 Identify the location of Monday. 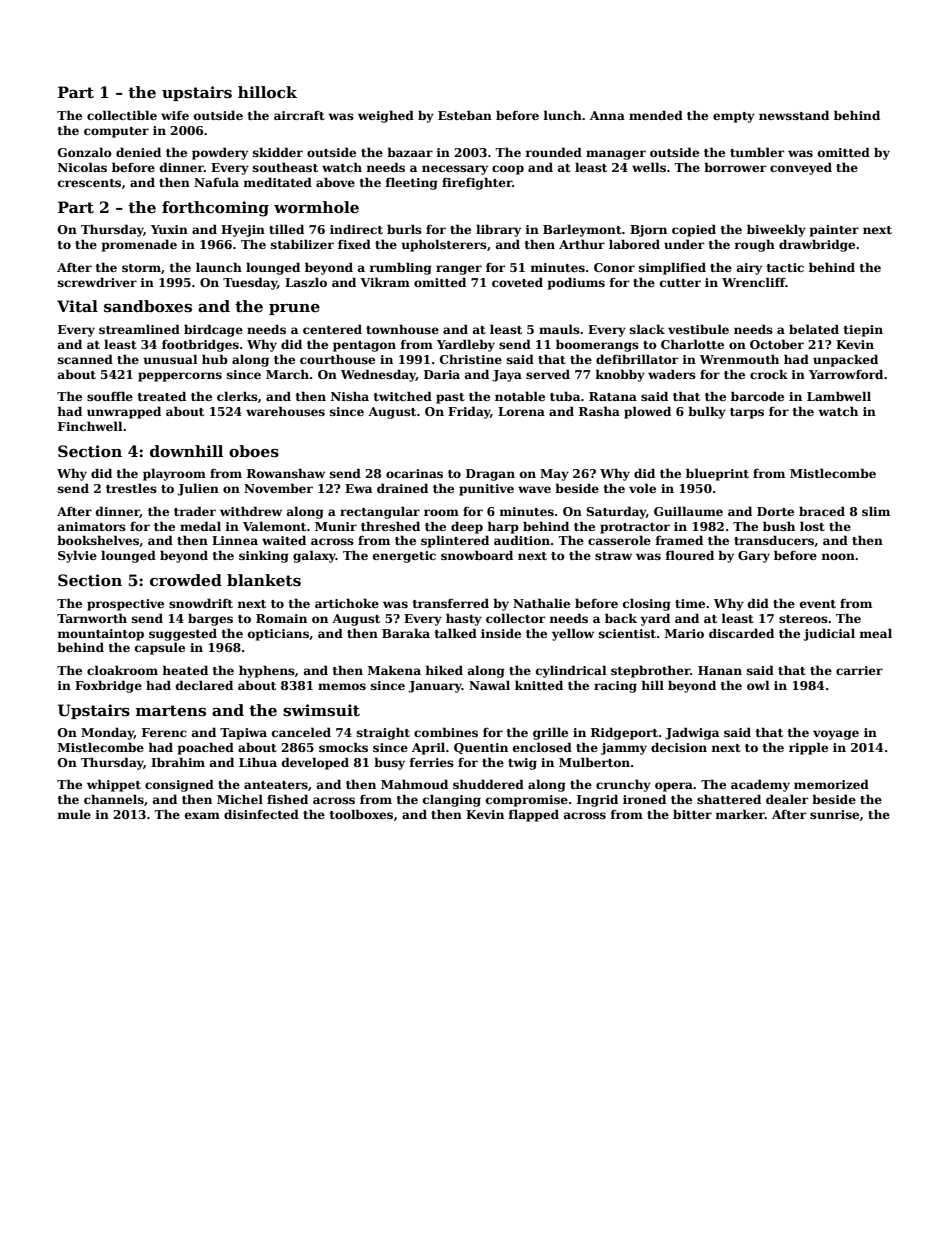
(107, 733).
